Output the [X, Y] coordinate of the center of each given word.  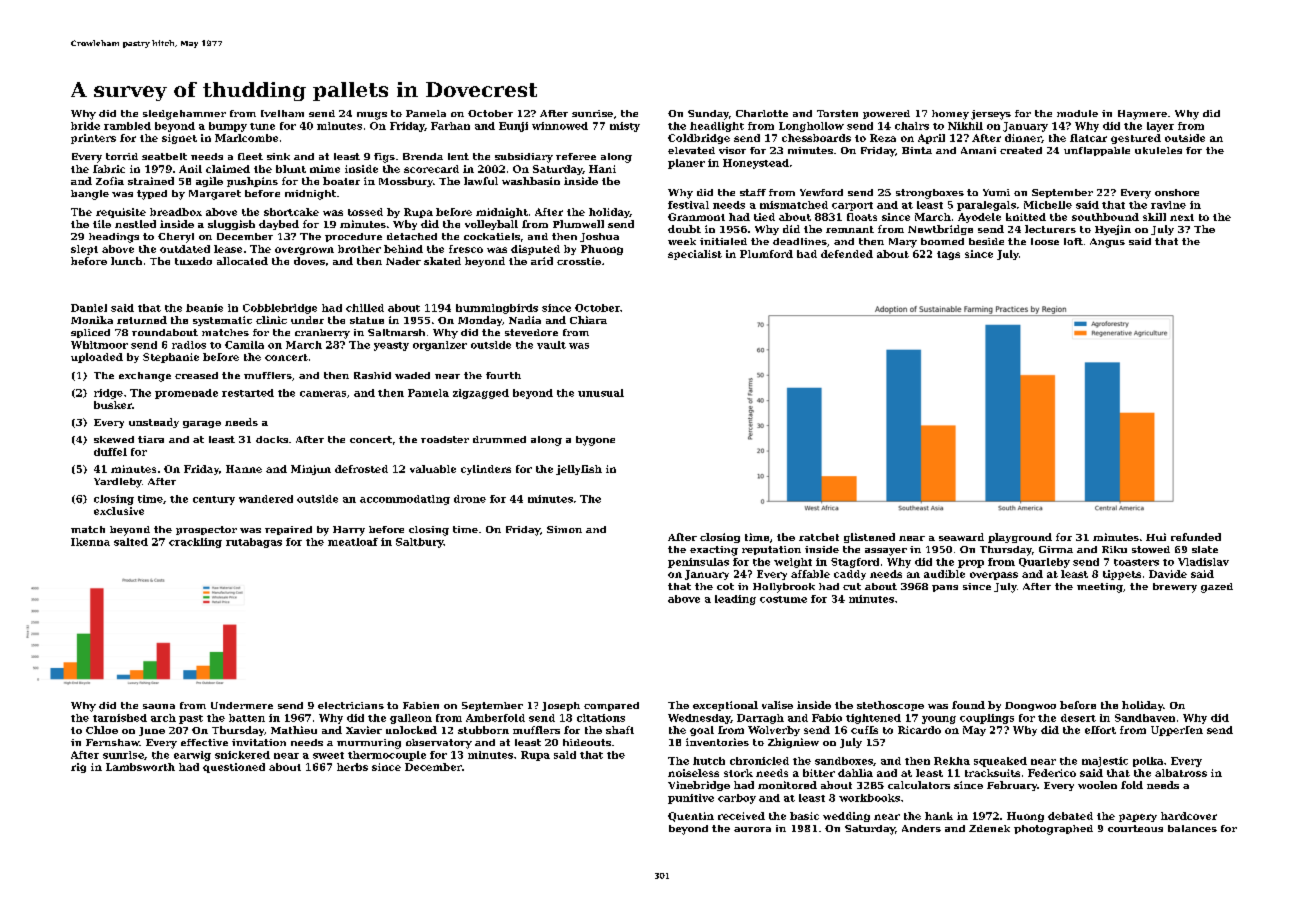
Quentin [691, 817]
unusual [601, 393]
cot [725, 586]
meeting [1100, 588]
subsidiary [524, 158]
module [1077, 113]
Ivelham [282, 113]
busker [113, 405]
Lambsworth [140, 767]
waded [412, 375]
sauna [159, 706]
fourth [503, 375]
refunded [1196, 537]
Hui [1156, 537]
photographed [1053, 830]
